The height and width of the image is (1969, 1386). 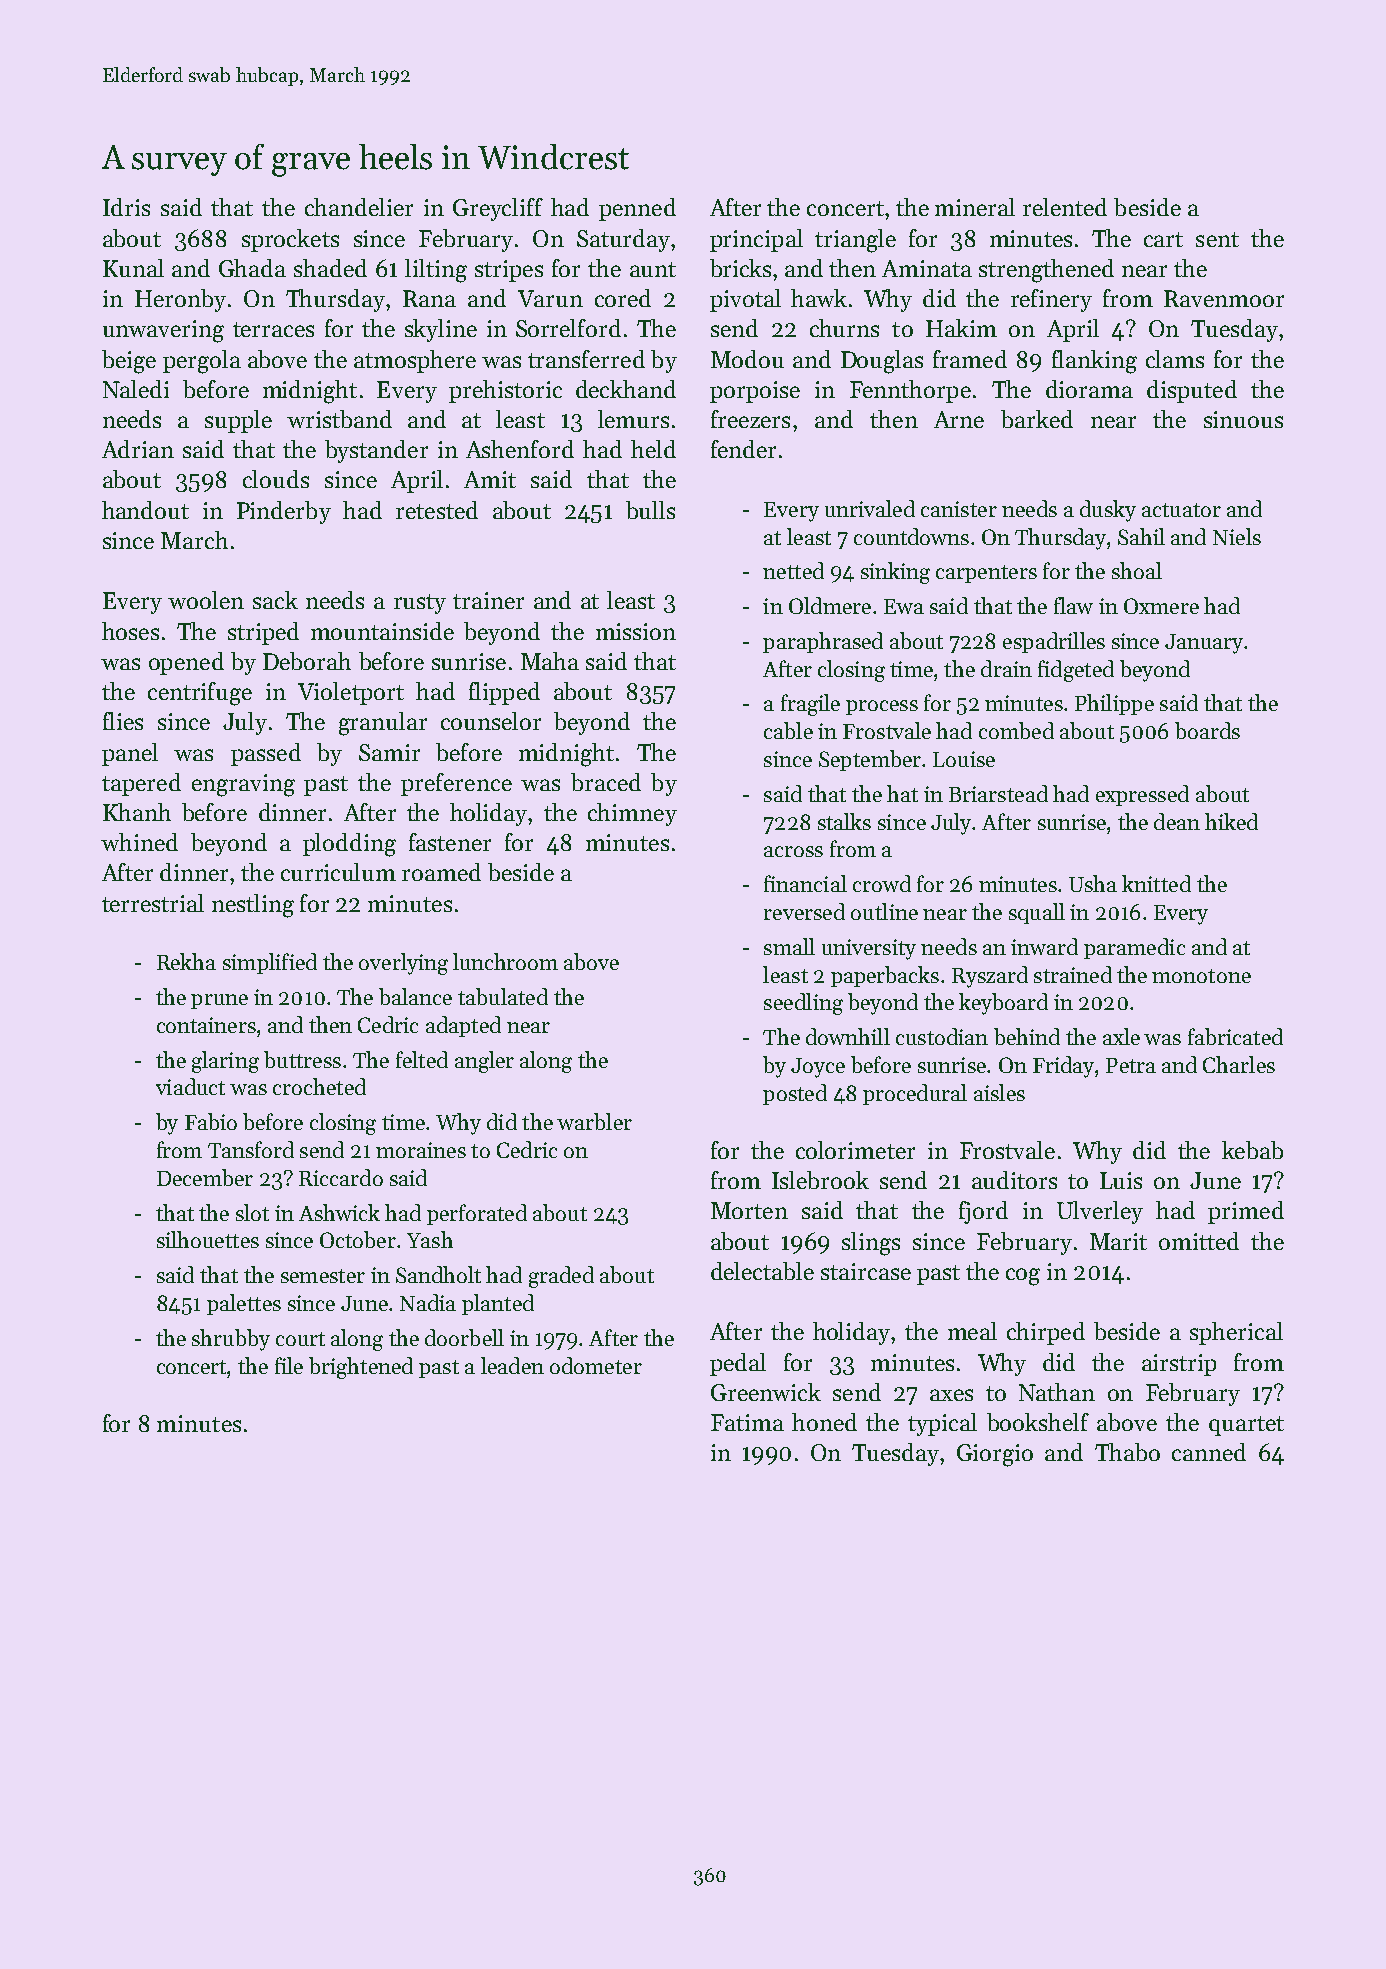 What do you see at coordinates (882, 883) in the image?
I see `crowd` at bounding box center [882, 883].
